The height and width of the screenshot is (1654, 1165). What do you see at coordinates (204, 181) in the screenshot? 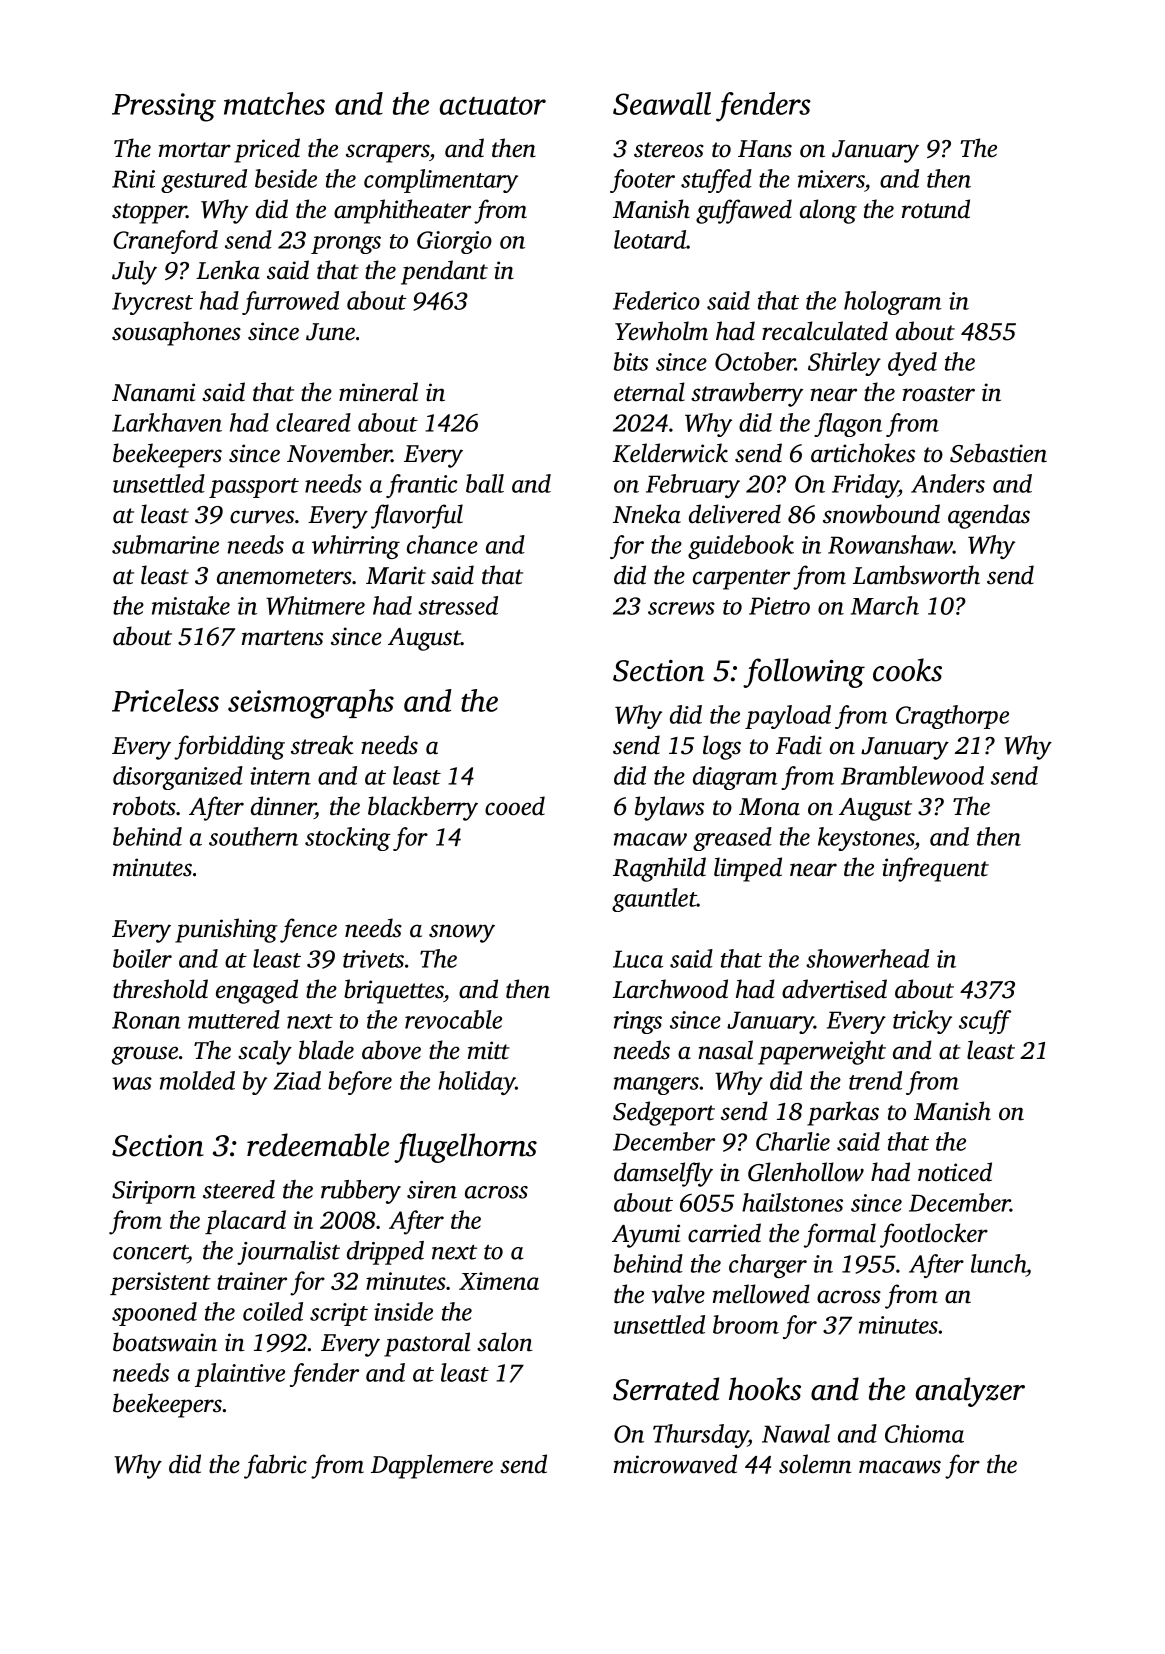
I see `gestured` at bounding box center [204, 181].
